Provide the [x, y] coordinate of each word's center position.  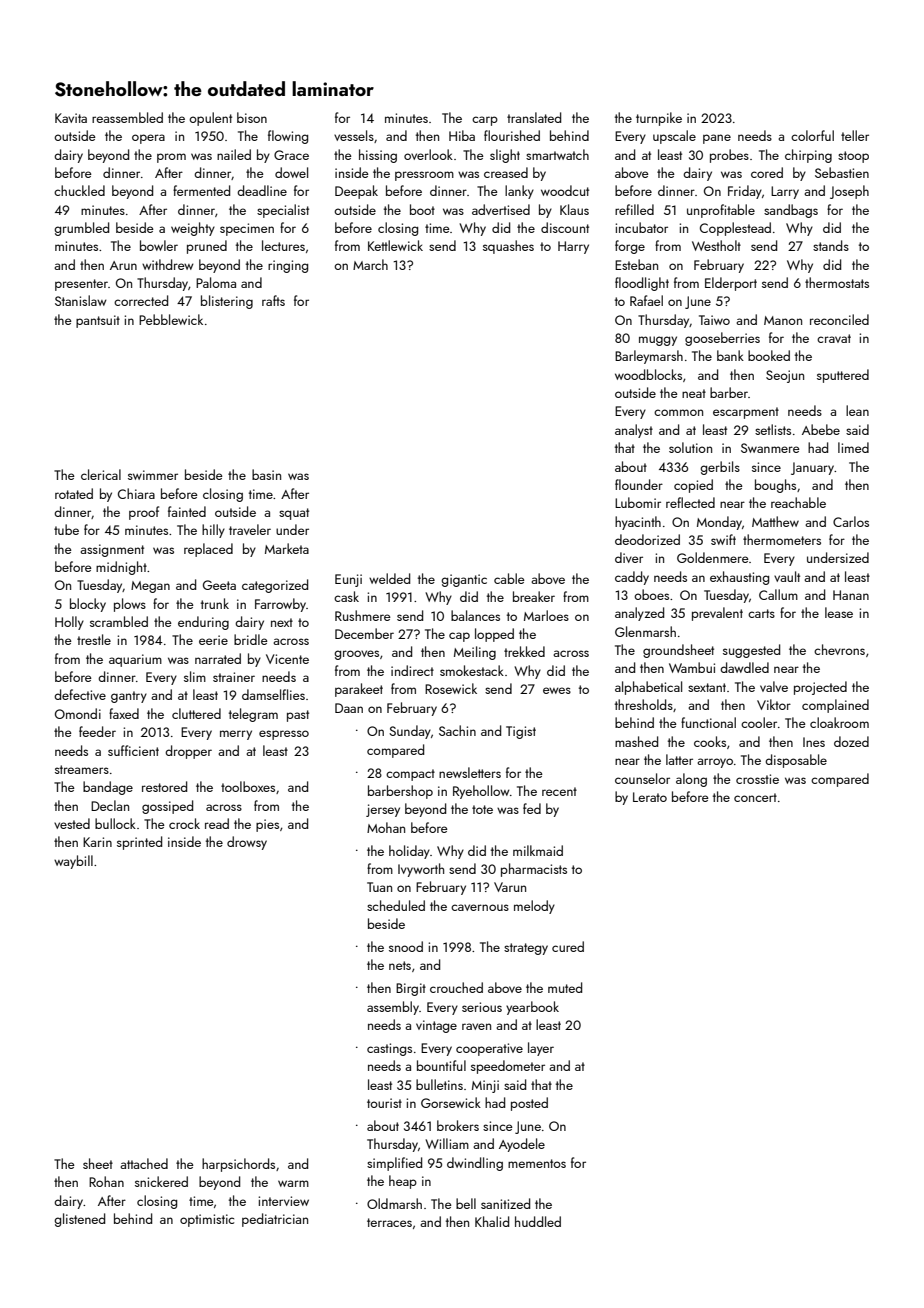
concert [755, 797]
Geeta [219, 585]
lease [839, 612]
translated [534, 117]
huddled [538, 1221]
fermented [201, 190]
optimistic [207, 1220]
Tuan [379, 887]
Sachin [457, 730]
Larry [785, 192]
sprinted [139, 843]
